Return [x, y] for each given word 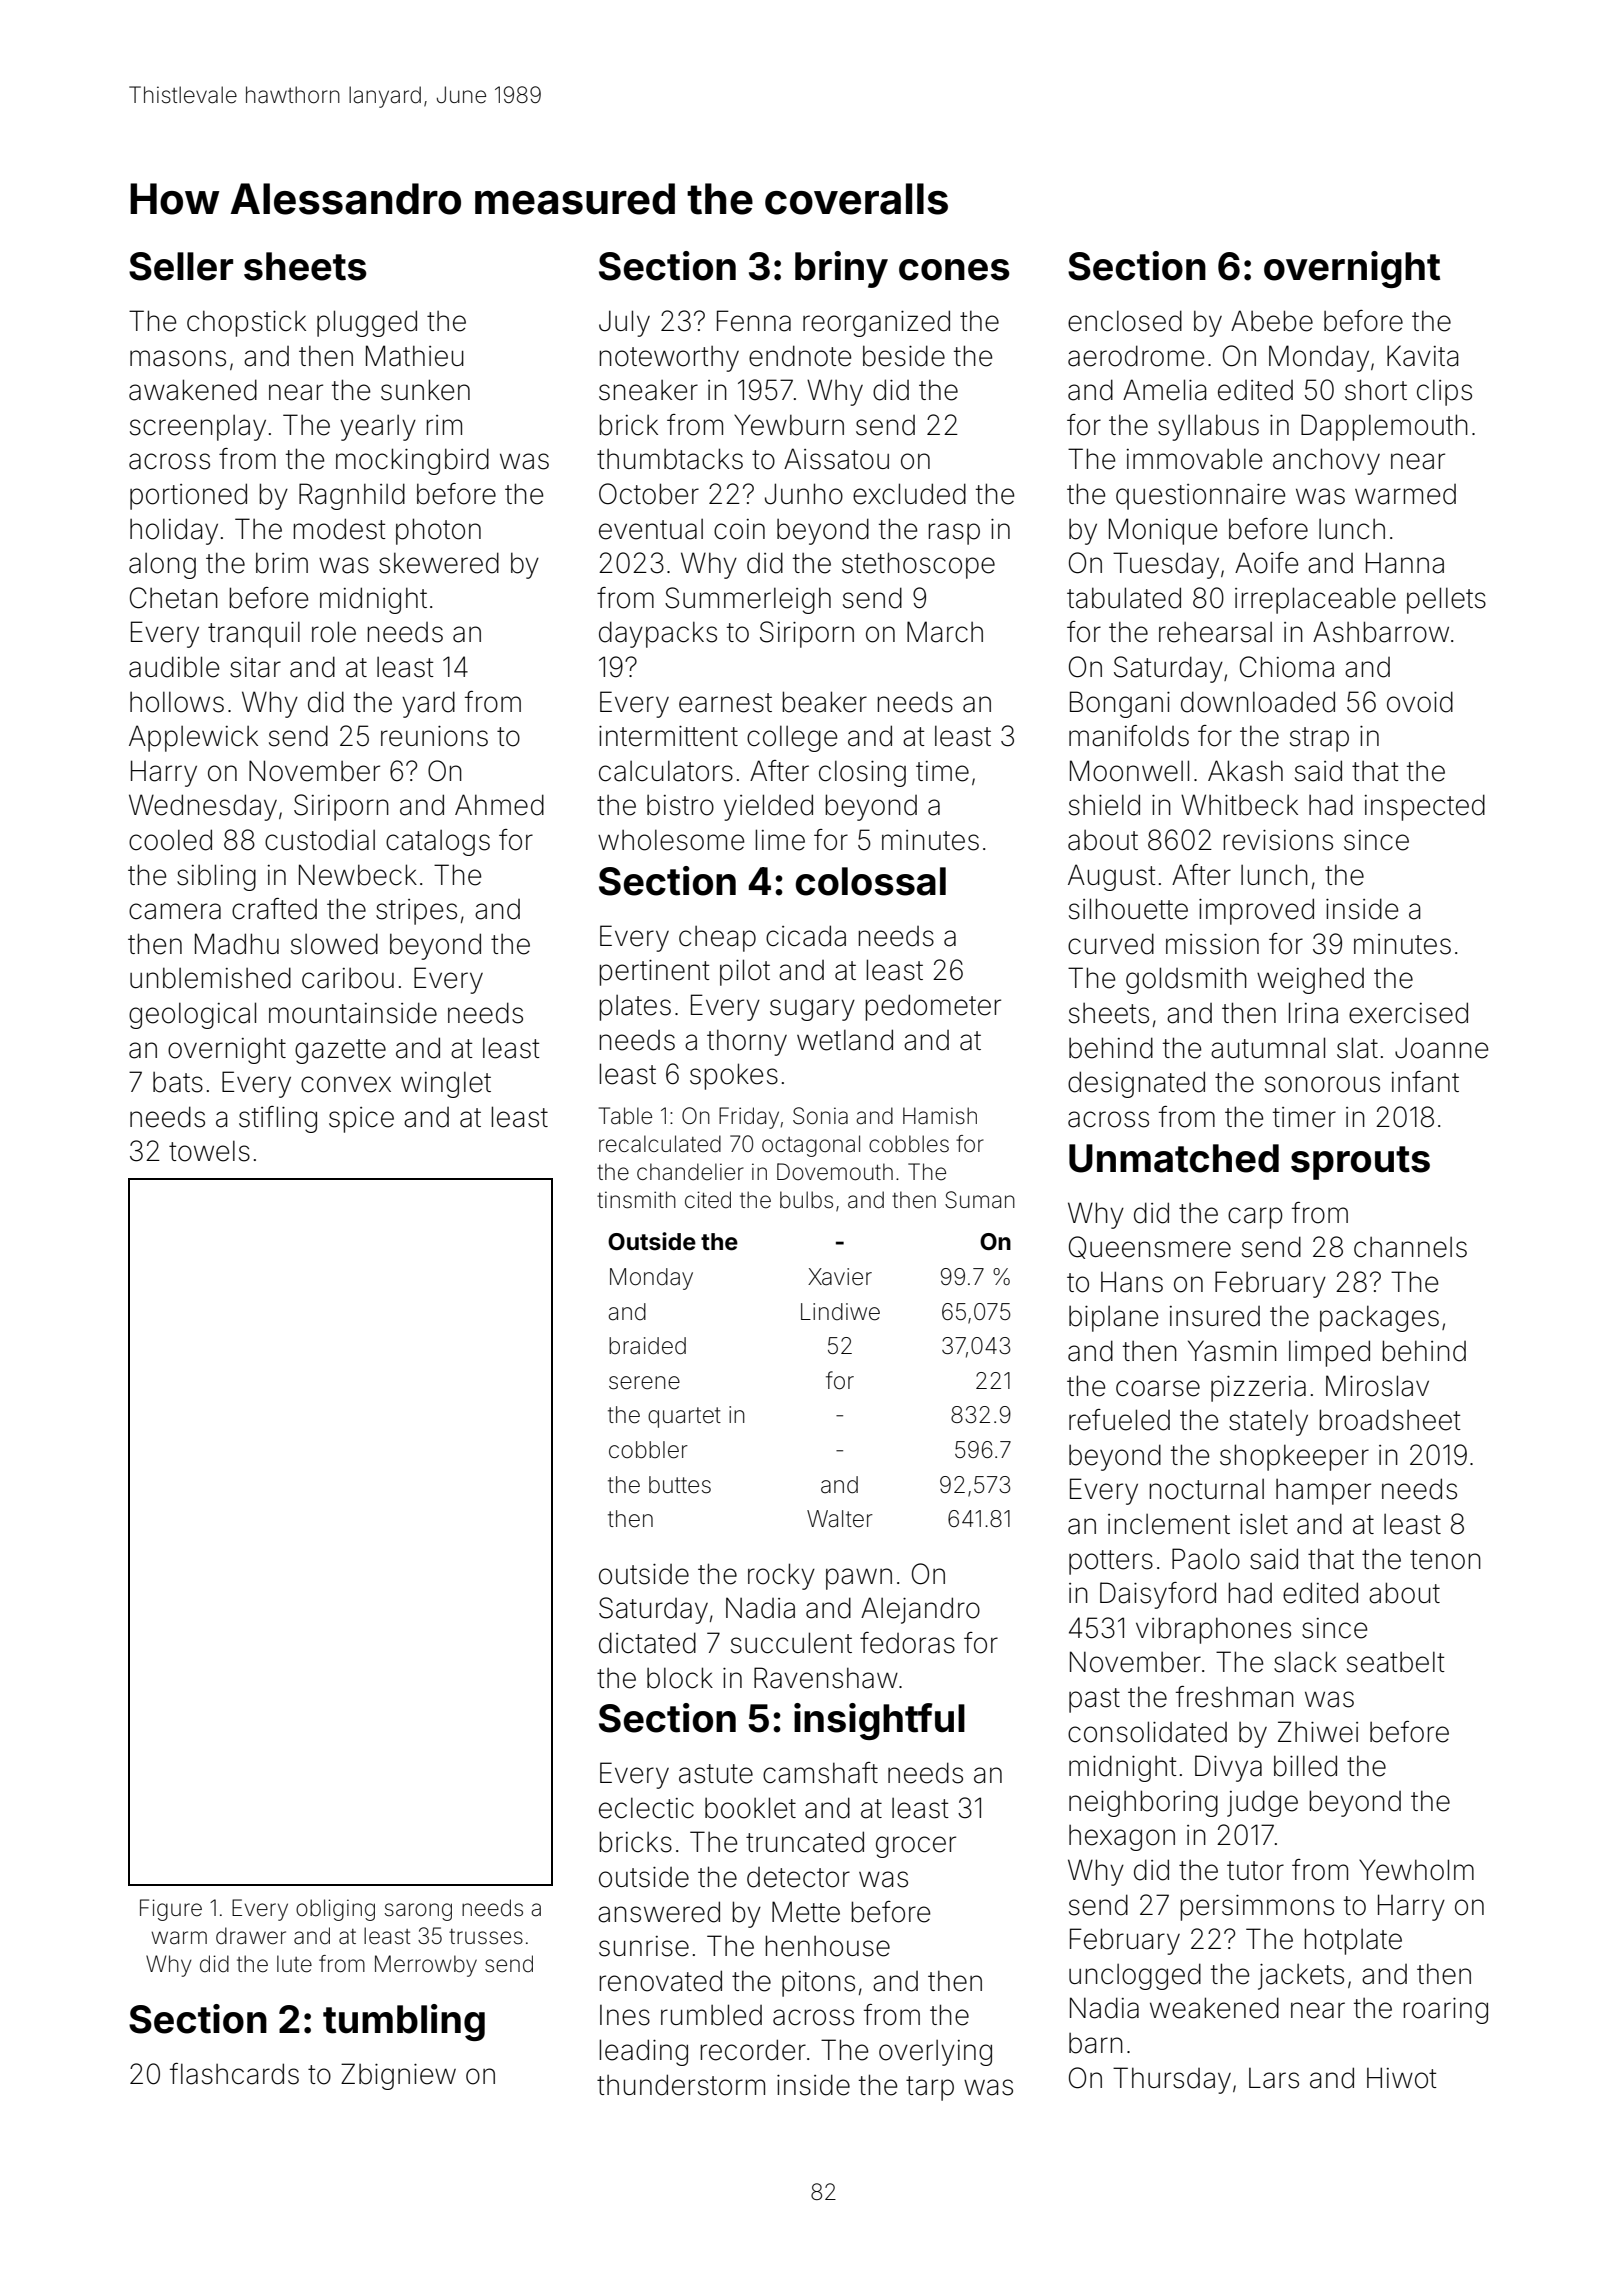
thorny [747, 1042]
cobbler [648, 1450]
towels [209, 1151]
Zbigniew [398, 2076]
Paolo [1206, 1559]
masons [178, 358]
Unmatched [1174, 1158]
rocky [781, 1576]
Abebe [1272, 321]
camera [175, 911]
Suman [980, 1200]
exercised [1408, 1013]
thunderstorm [681, 2085]
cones [954, 270]
